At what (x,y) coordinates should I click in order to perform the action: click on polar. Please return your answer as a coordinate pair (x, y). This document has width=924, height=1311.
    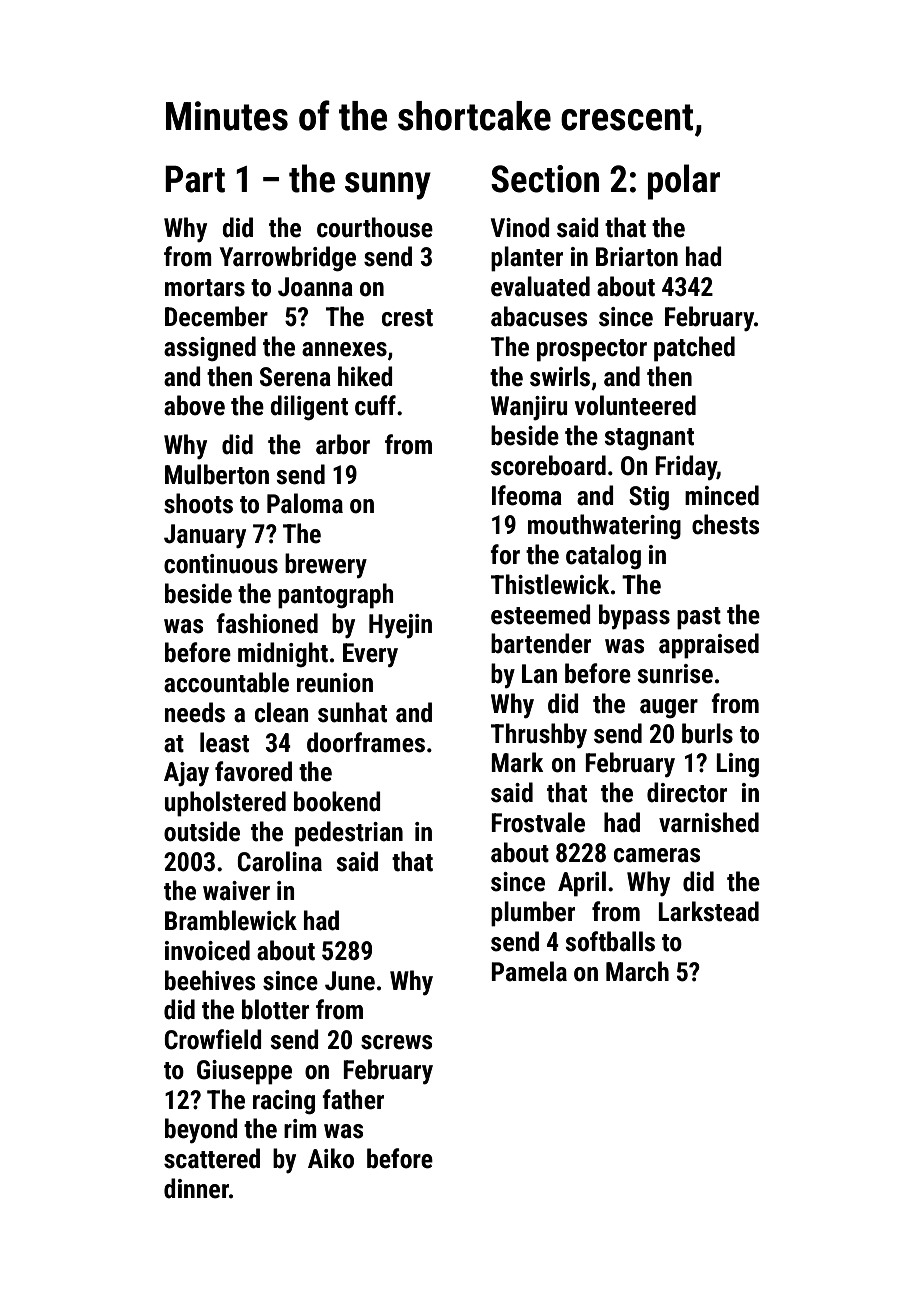
    Looking at the image, I should click on (684, 182).
